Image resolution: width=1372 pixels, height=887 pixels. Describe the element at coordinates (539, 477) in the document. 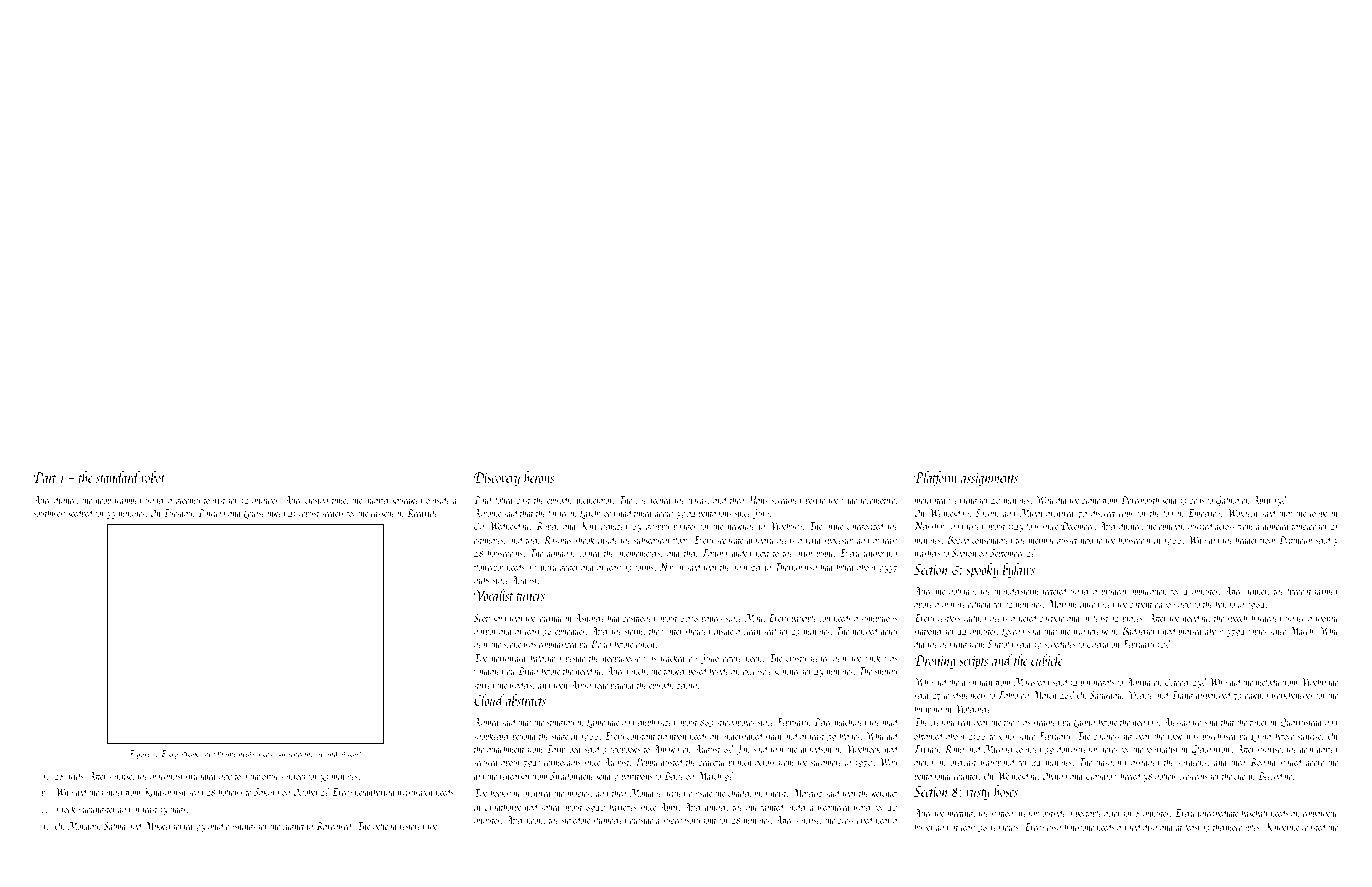

I see `herons` at that location.
